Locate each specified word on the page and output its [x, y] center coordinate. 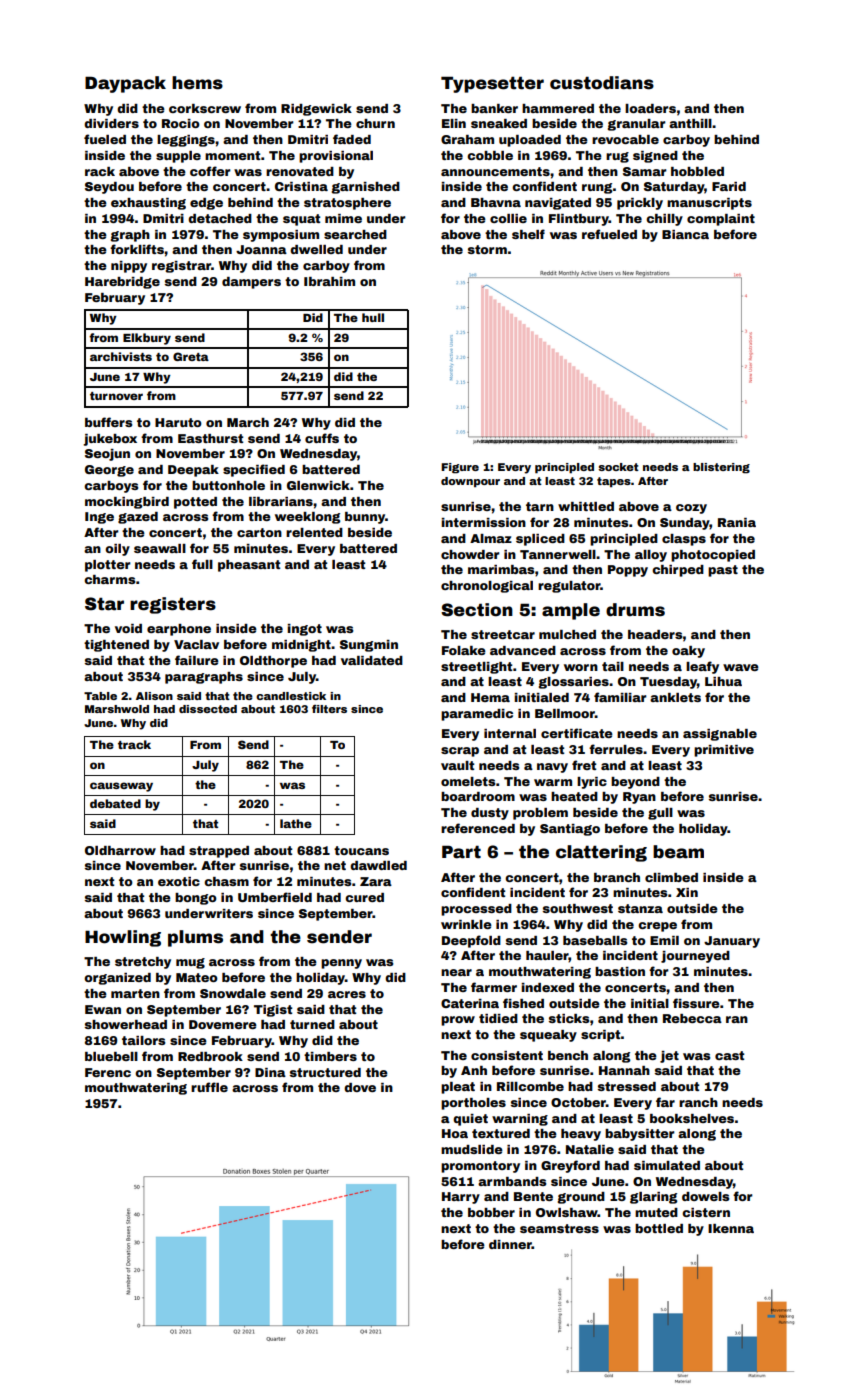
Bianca [685, 234]
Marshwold [117, 709]
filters [329, 709]
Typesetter [492, 84]
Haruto [178, 422]
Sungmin [369, 646]
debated [115, 803]
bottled [659, 1228]
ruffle [209, 1087]
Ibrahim [329, 281]
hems [197, 83]
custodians [602, 83]
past [723, 571]
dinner [510, 1244]
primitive [724, 751]
